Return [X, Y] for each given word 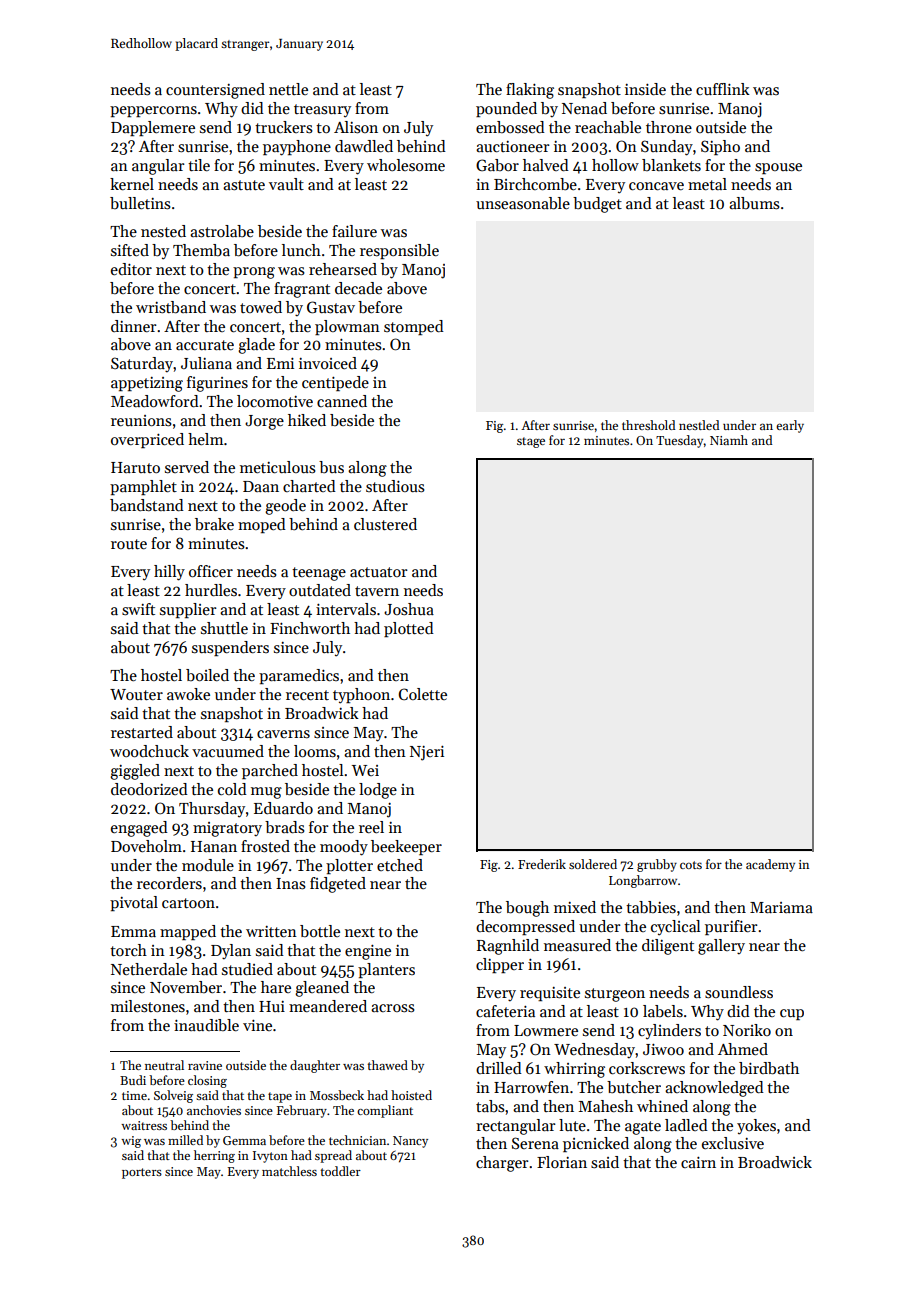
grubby [657, 865]
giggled [135, 772]
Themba [201, 250]
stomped [414, 327]
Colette [423, 694]
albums [754, 203]
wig [131, 1142]
